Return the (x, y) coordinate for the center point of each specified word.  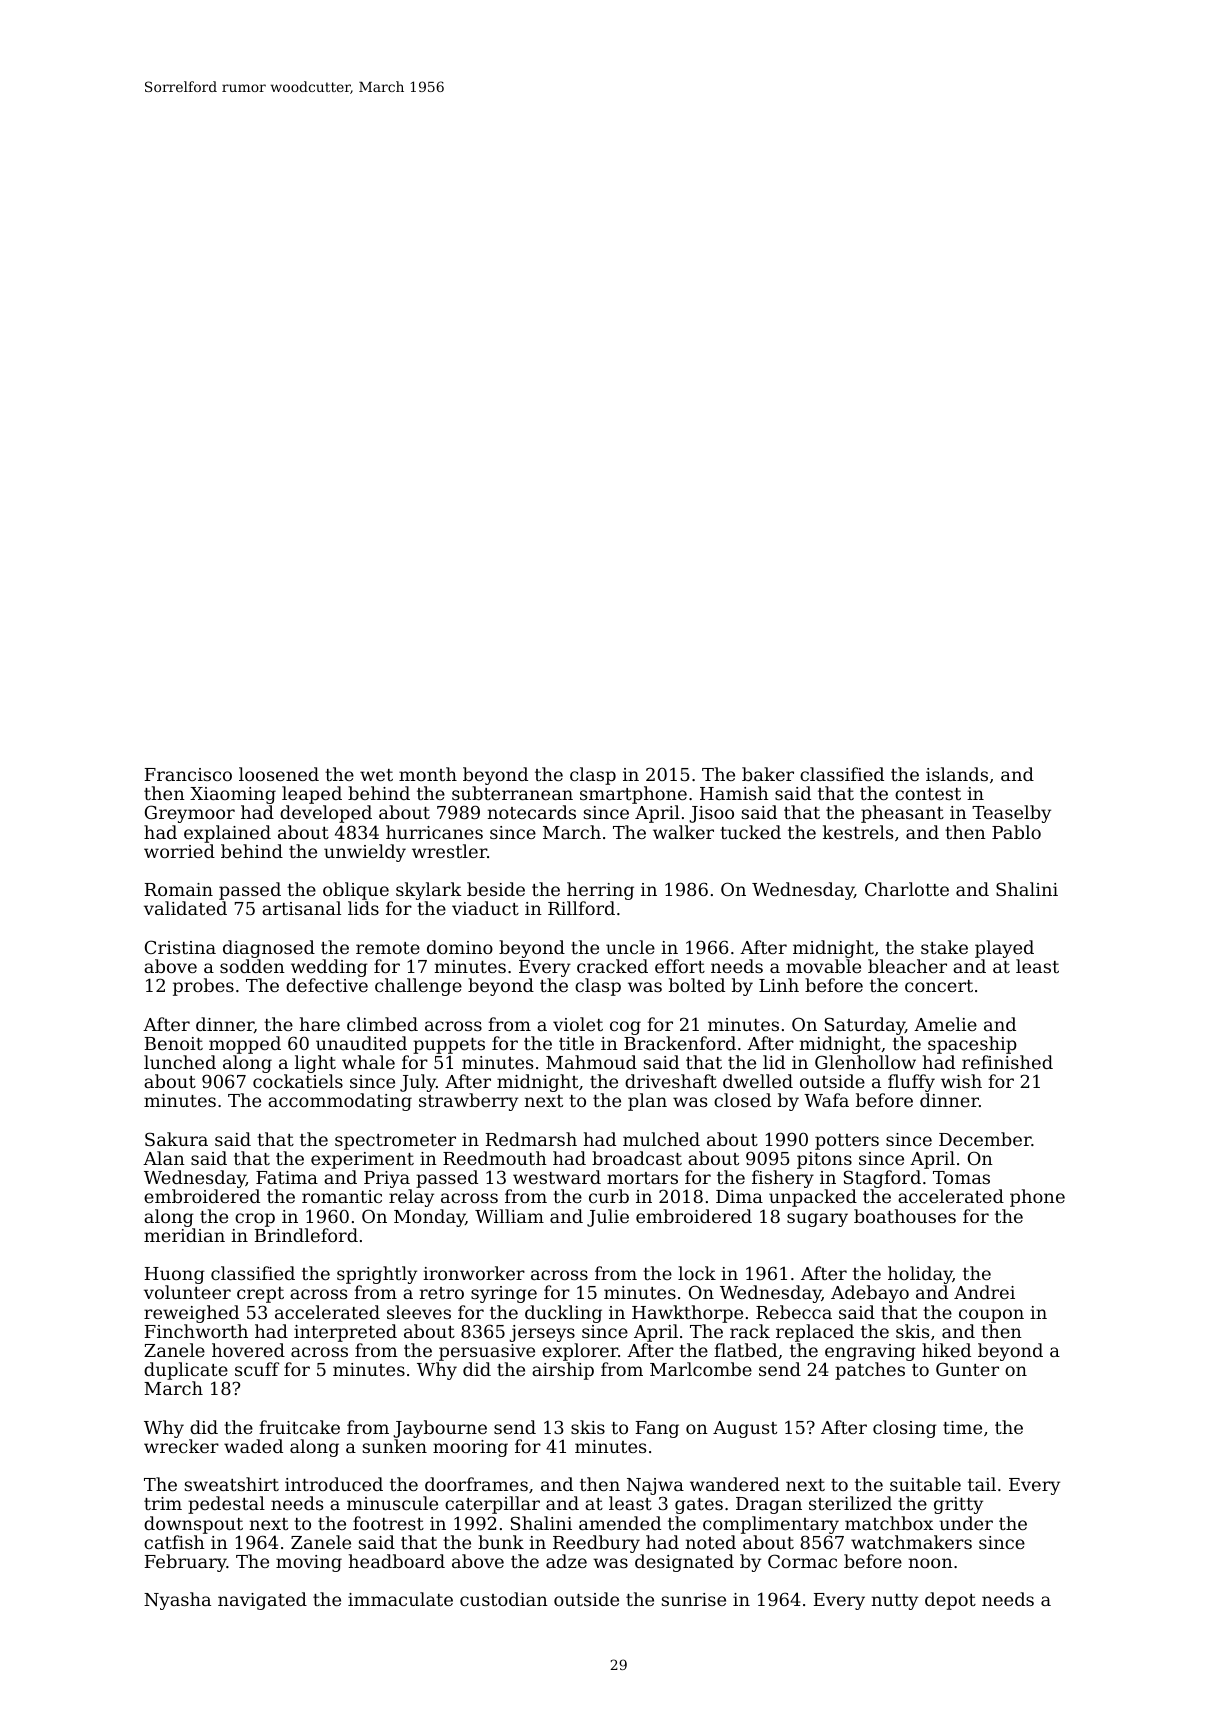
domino (460, 947)
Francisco (188, 774)
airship (563, 1371)
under (966, 1523)
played (1004, 949)
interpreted (345, 1333)
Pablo (1016, 832)
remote (388, 948)
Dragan (769, 1505)
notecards (532, 812)
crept (260, 1295)
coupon (991, 1316)
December (985, 1139)
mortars (642, 1178)
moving (309, 1563)
